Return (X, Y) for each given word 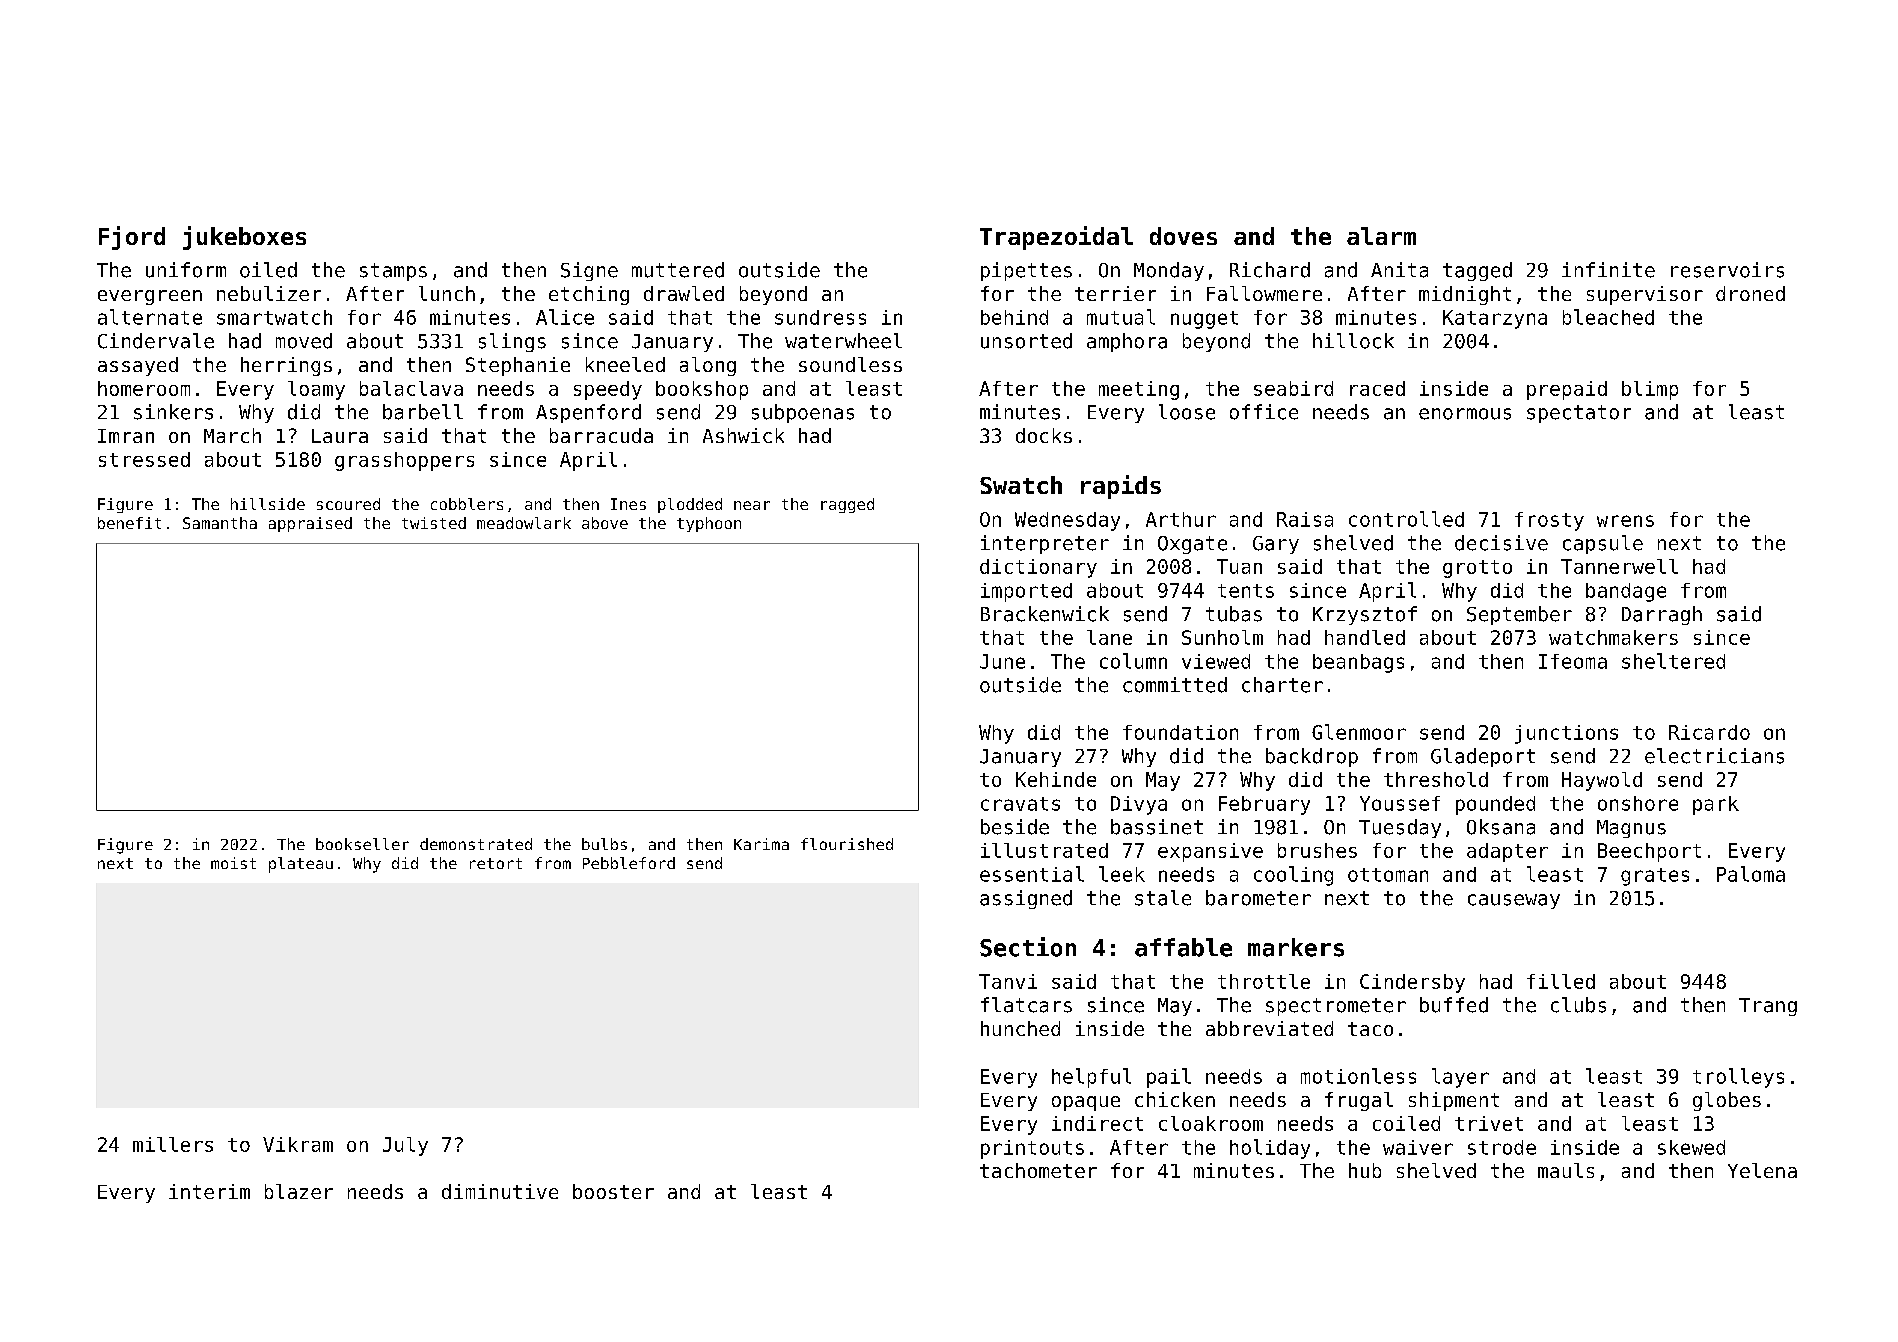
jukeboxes (244, 238)
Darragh (1662, 615)
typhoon (709, 524)
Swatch (1021, 485)
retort (496, 863)
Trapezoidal (1056, 238)
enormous (1465, 414)
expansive (1210, 852)
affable (1183, 947)
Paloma (1751, 874)
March (232, 435)
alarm (1381, 236)
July (405, 1146)
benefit (129, 523)
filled (1561, 981)
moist (233, 863)
